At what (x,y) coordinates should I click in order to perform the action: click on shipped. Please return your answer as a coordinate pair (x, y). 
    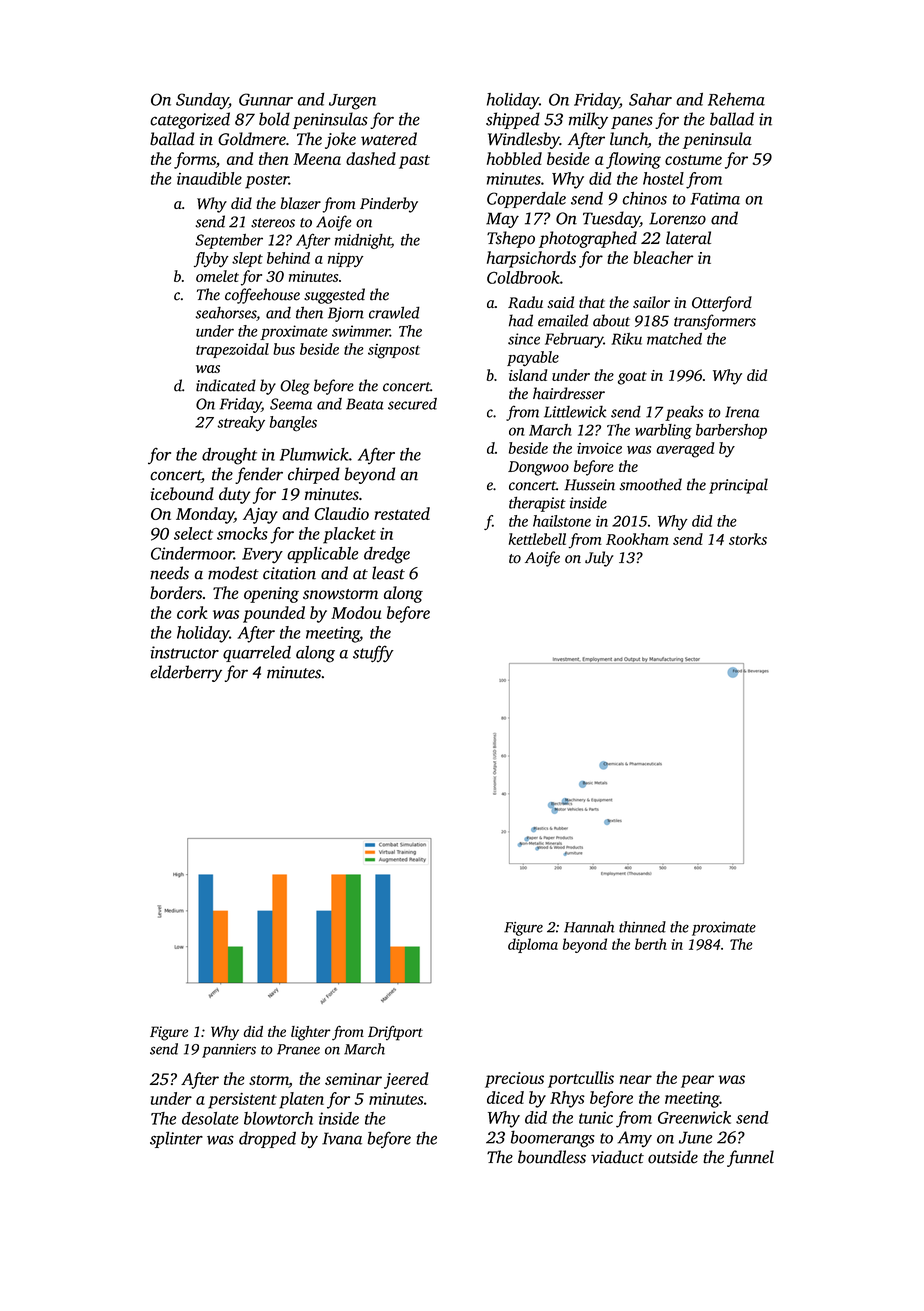
    Looking at the image, I should click on (513, 120).
